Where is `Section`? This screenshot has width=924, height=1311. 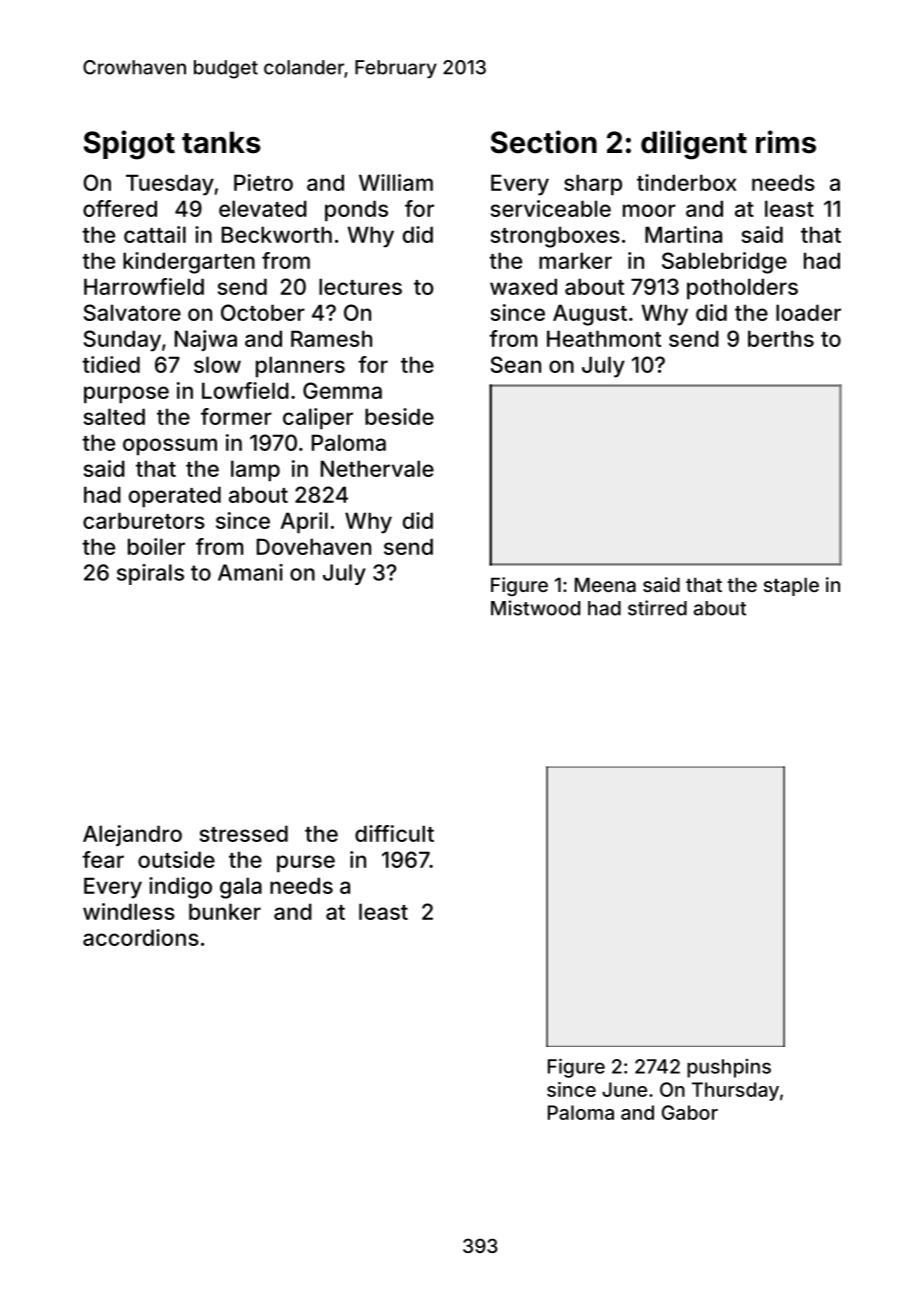 Section is located at coordinates (544, 142).
